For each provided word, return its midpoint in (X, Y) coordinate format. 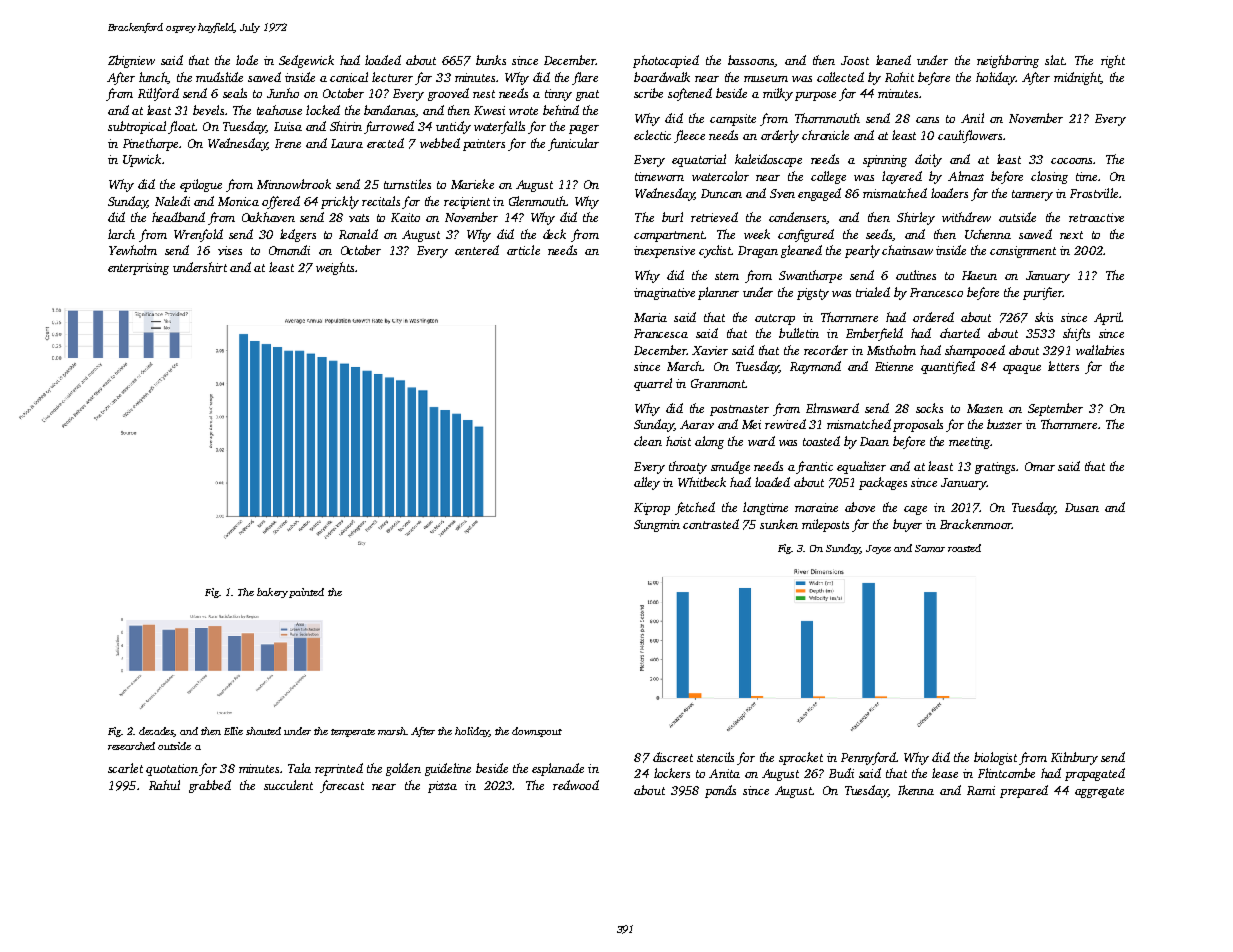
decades (157, 732)
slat (1054, 60)
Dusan (1082, 507)
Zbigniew (131, 61)
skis (1044, 317)
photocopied (666, 61)
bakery (272, 593)
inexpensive (664, 252)
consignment (1023, 252)
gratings (995, 468)
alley (647, 483)
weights (335, 268)
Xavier (710, 350)
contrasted (711, 524)
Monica (238, 201)
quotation (172, 770)
